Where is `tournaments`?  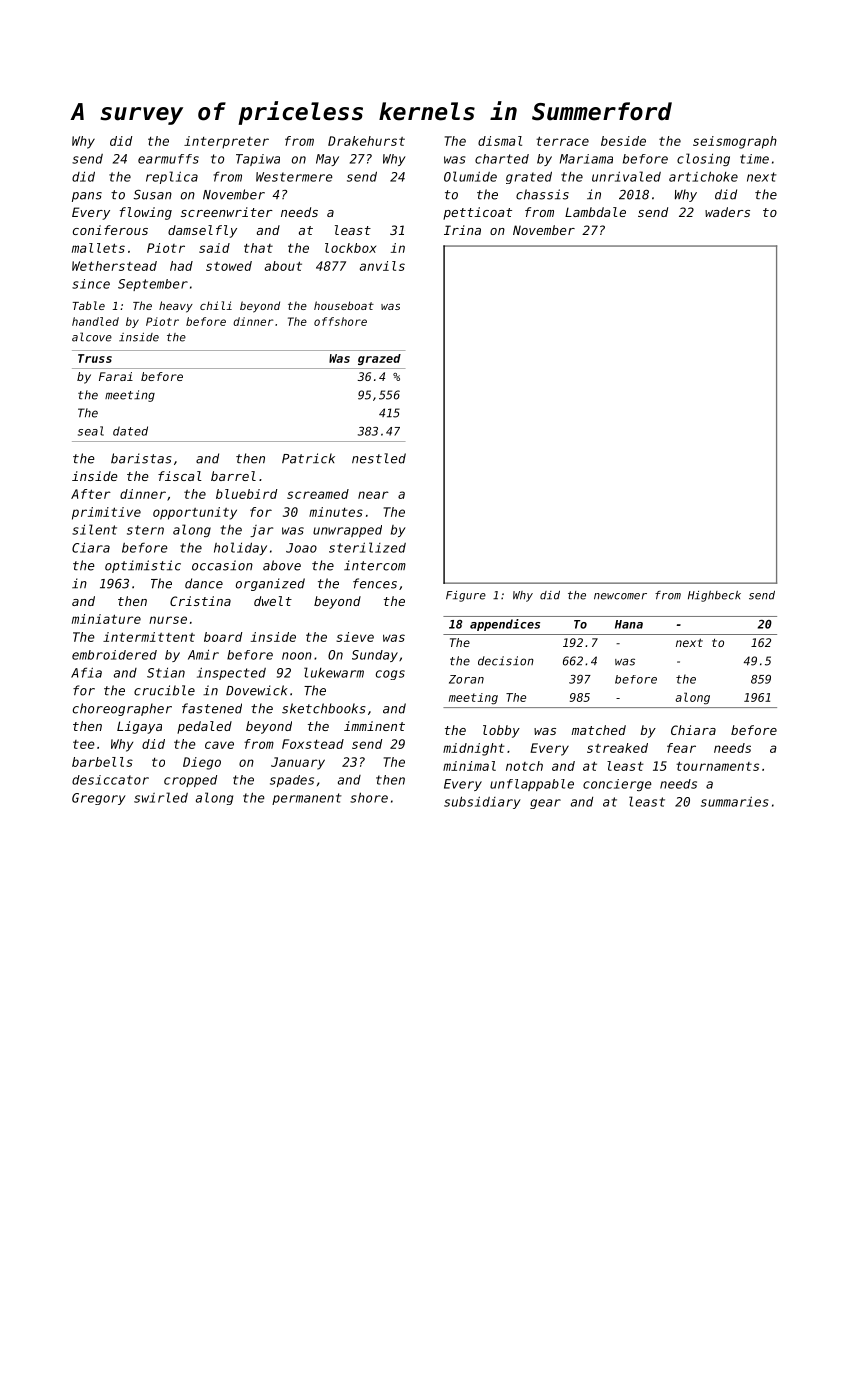
tournaments is located at coordinates (717, 766).
